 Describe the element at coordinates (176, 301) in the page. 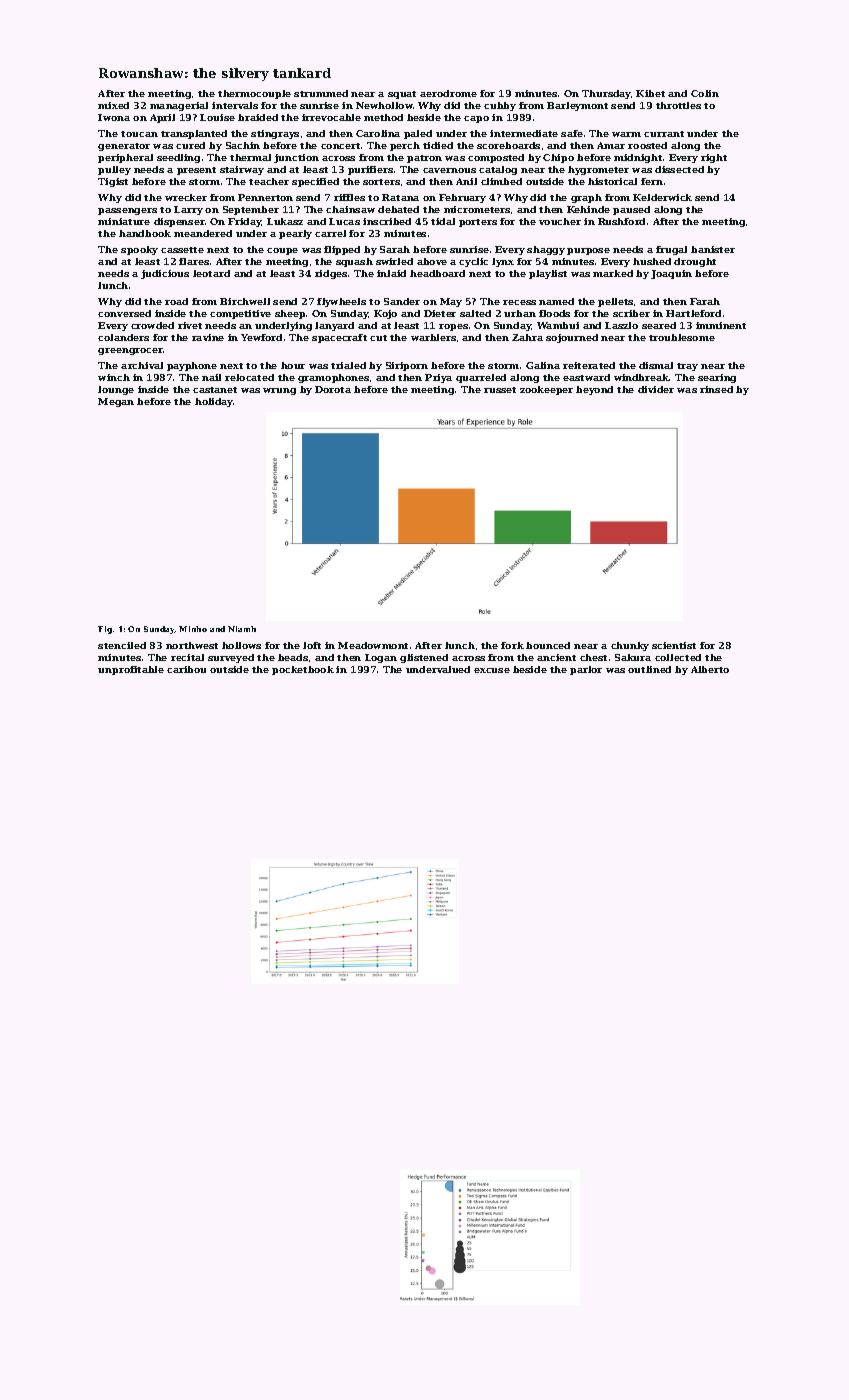

I see `road` at that location.
